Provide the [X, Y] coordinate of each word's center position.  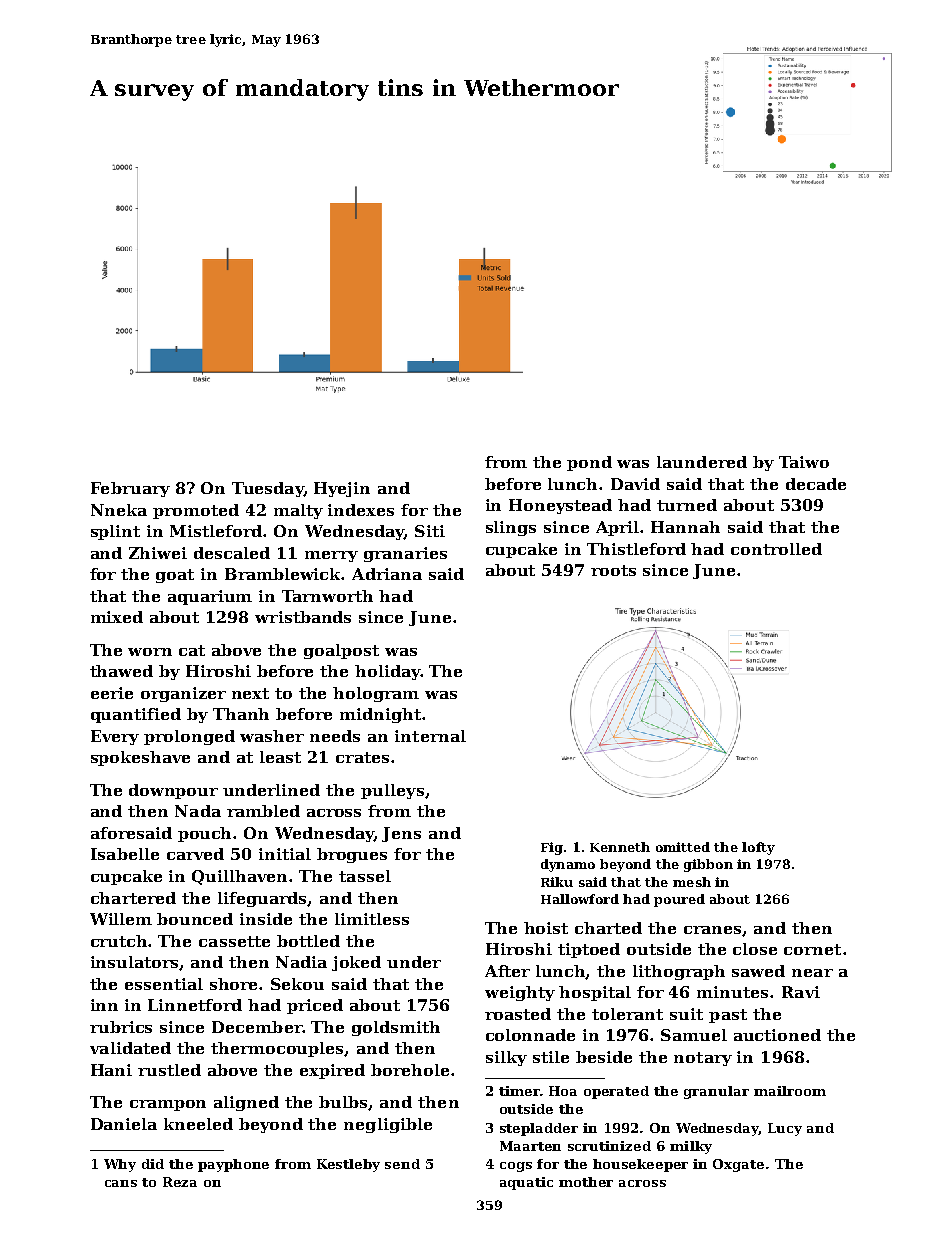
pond [589, 463]
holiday [387, 672]
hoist [546, 928]
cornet [812, 949]
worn [150, 652]
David [635, 484]
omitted [683, 847]
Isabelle [125, 854]
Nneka [119, 510]
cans [121, 1183]
